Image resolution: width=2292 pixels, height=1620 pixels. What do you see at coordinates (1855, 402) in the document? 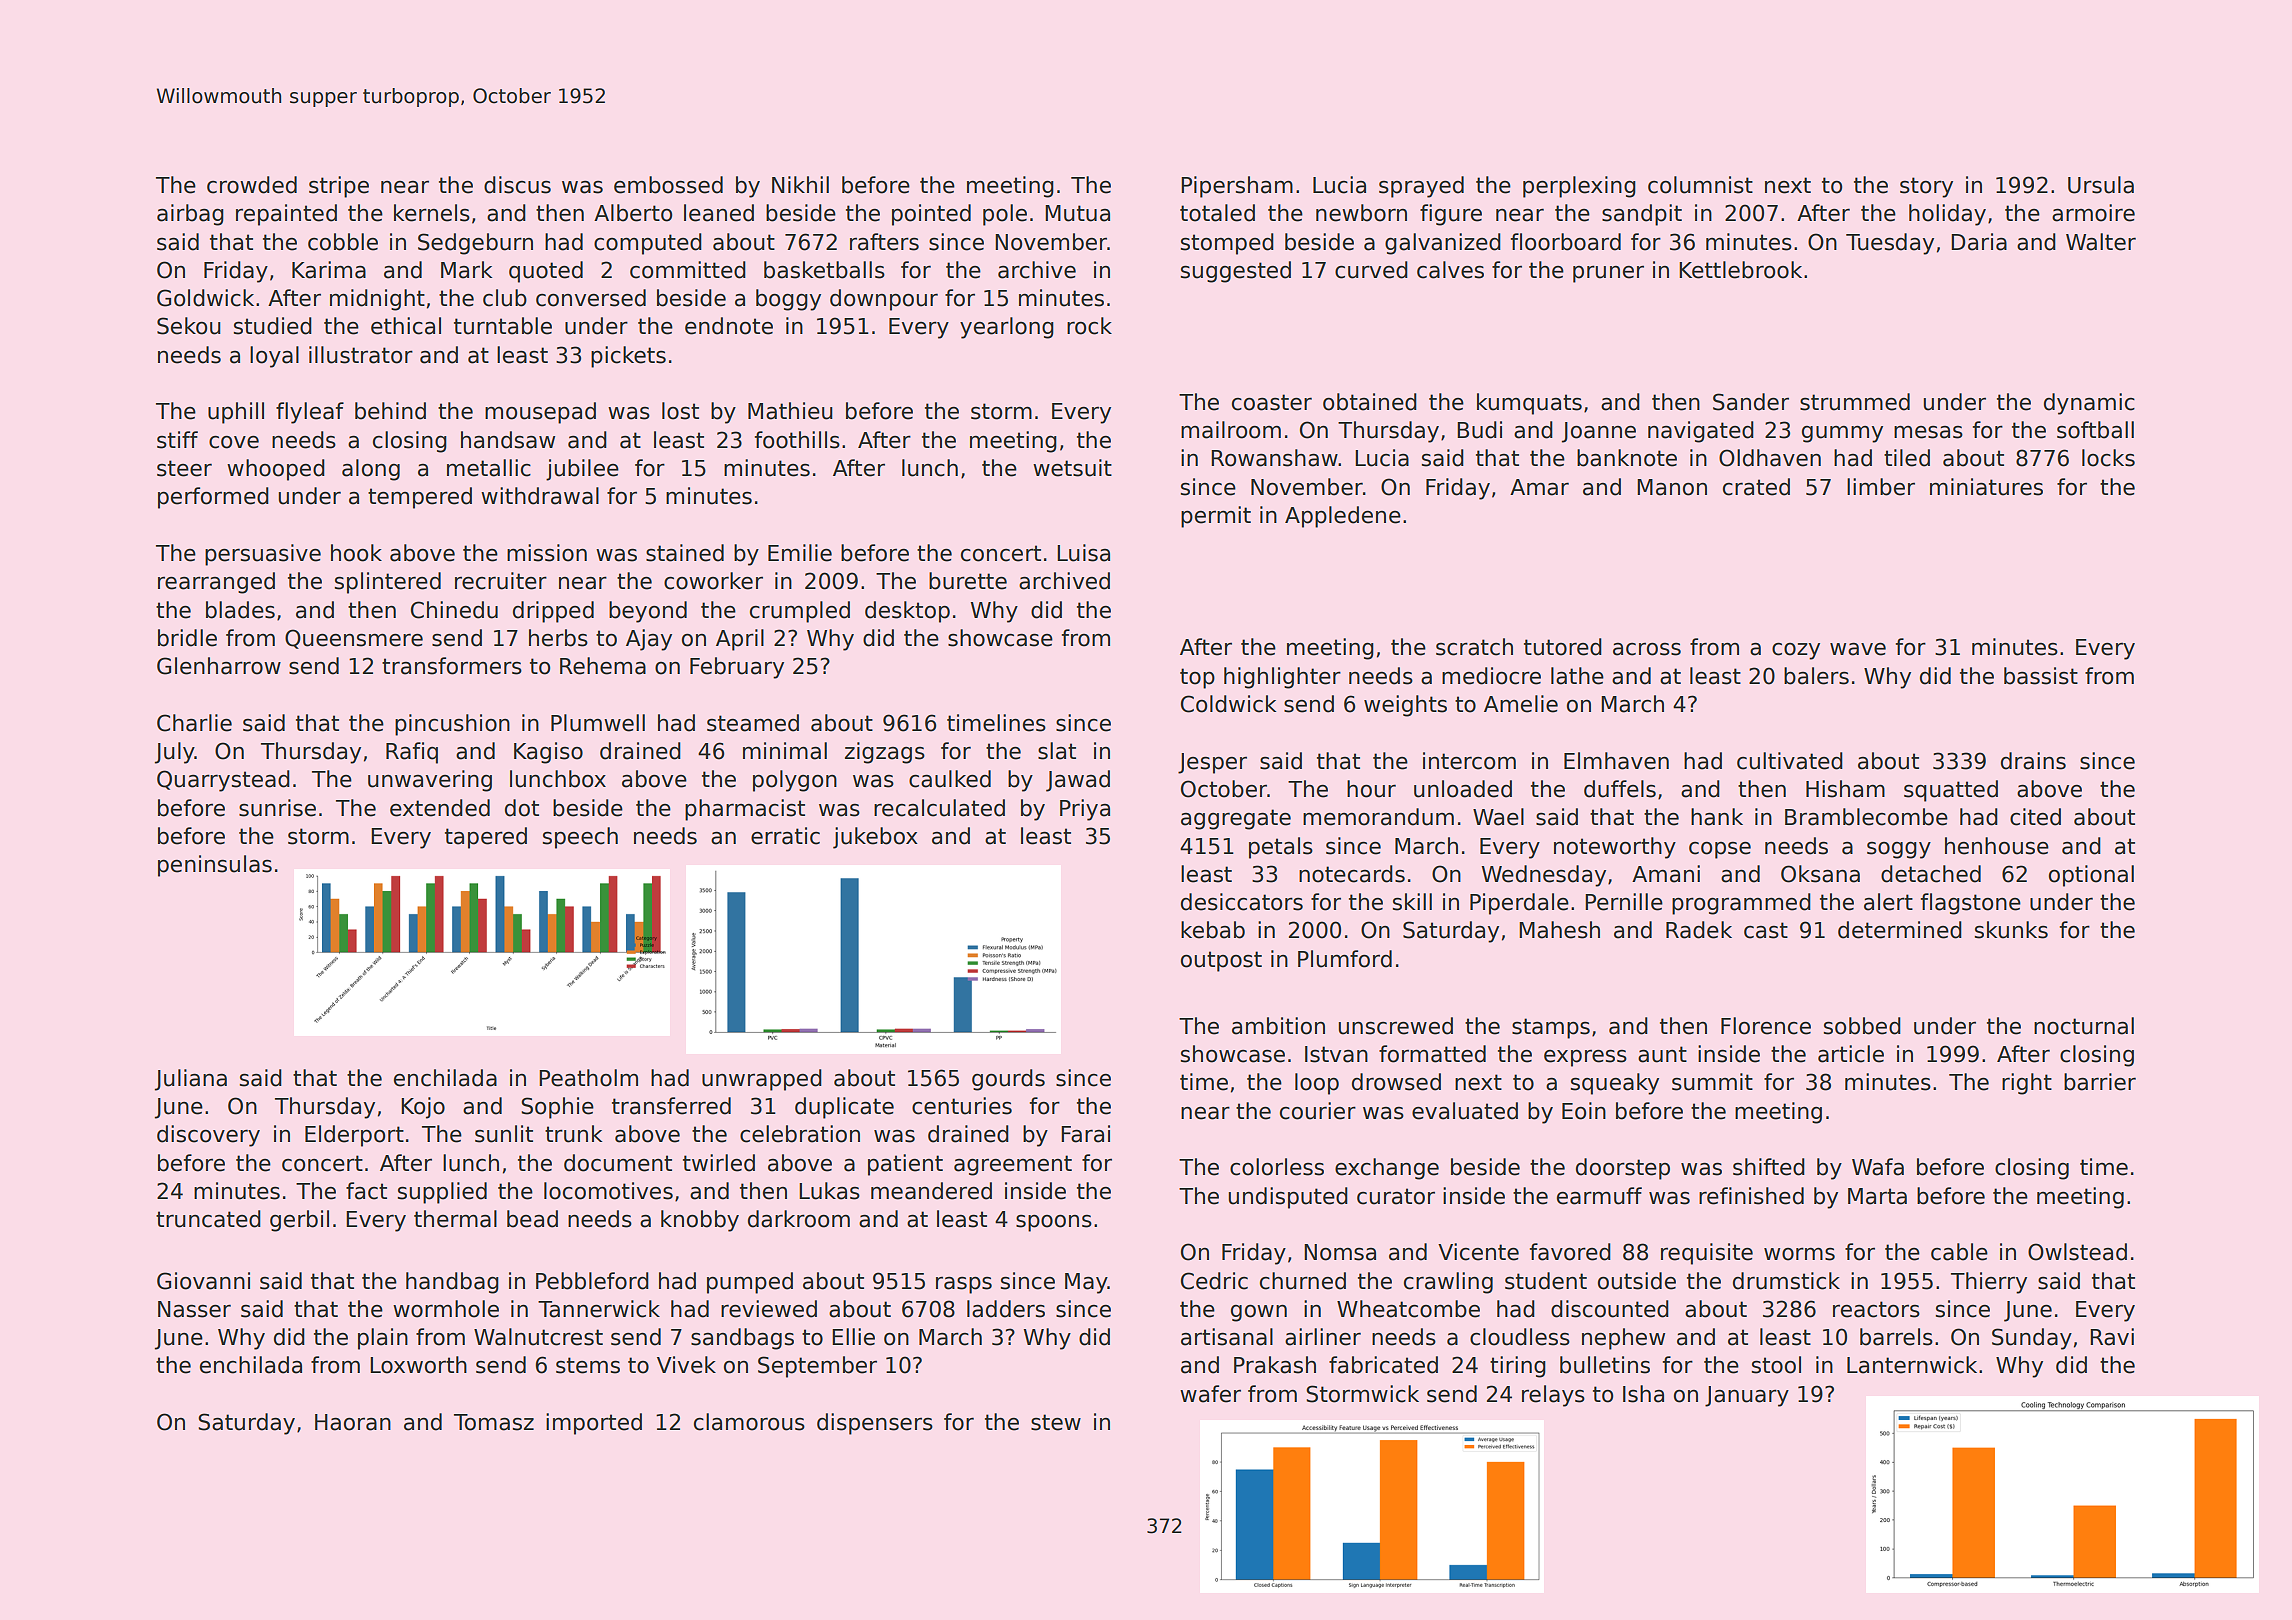
I see `strummed` at bounding box center [1855, 402].
